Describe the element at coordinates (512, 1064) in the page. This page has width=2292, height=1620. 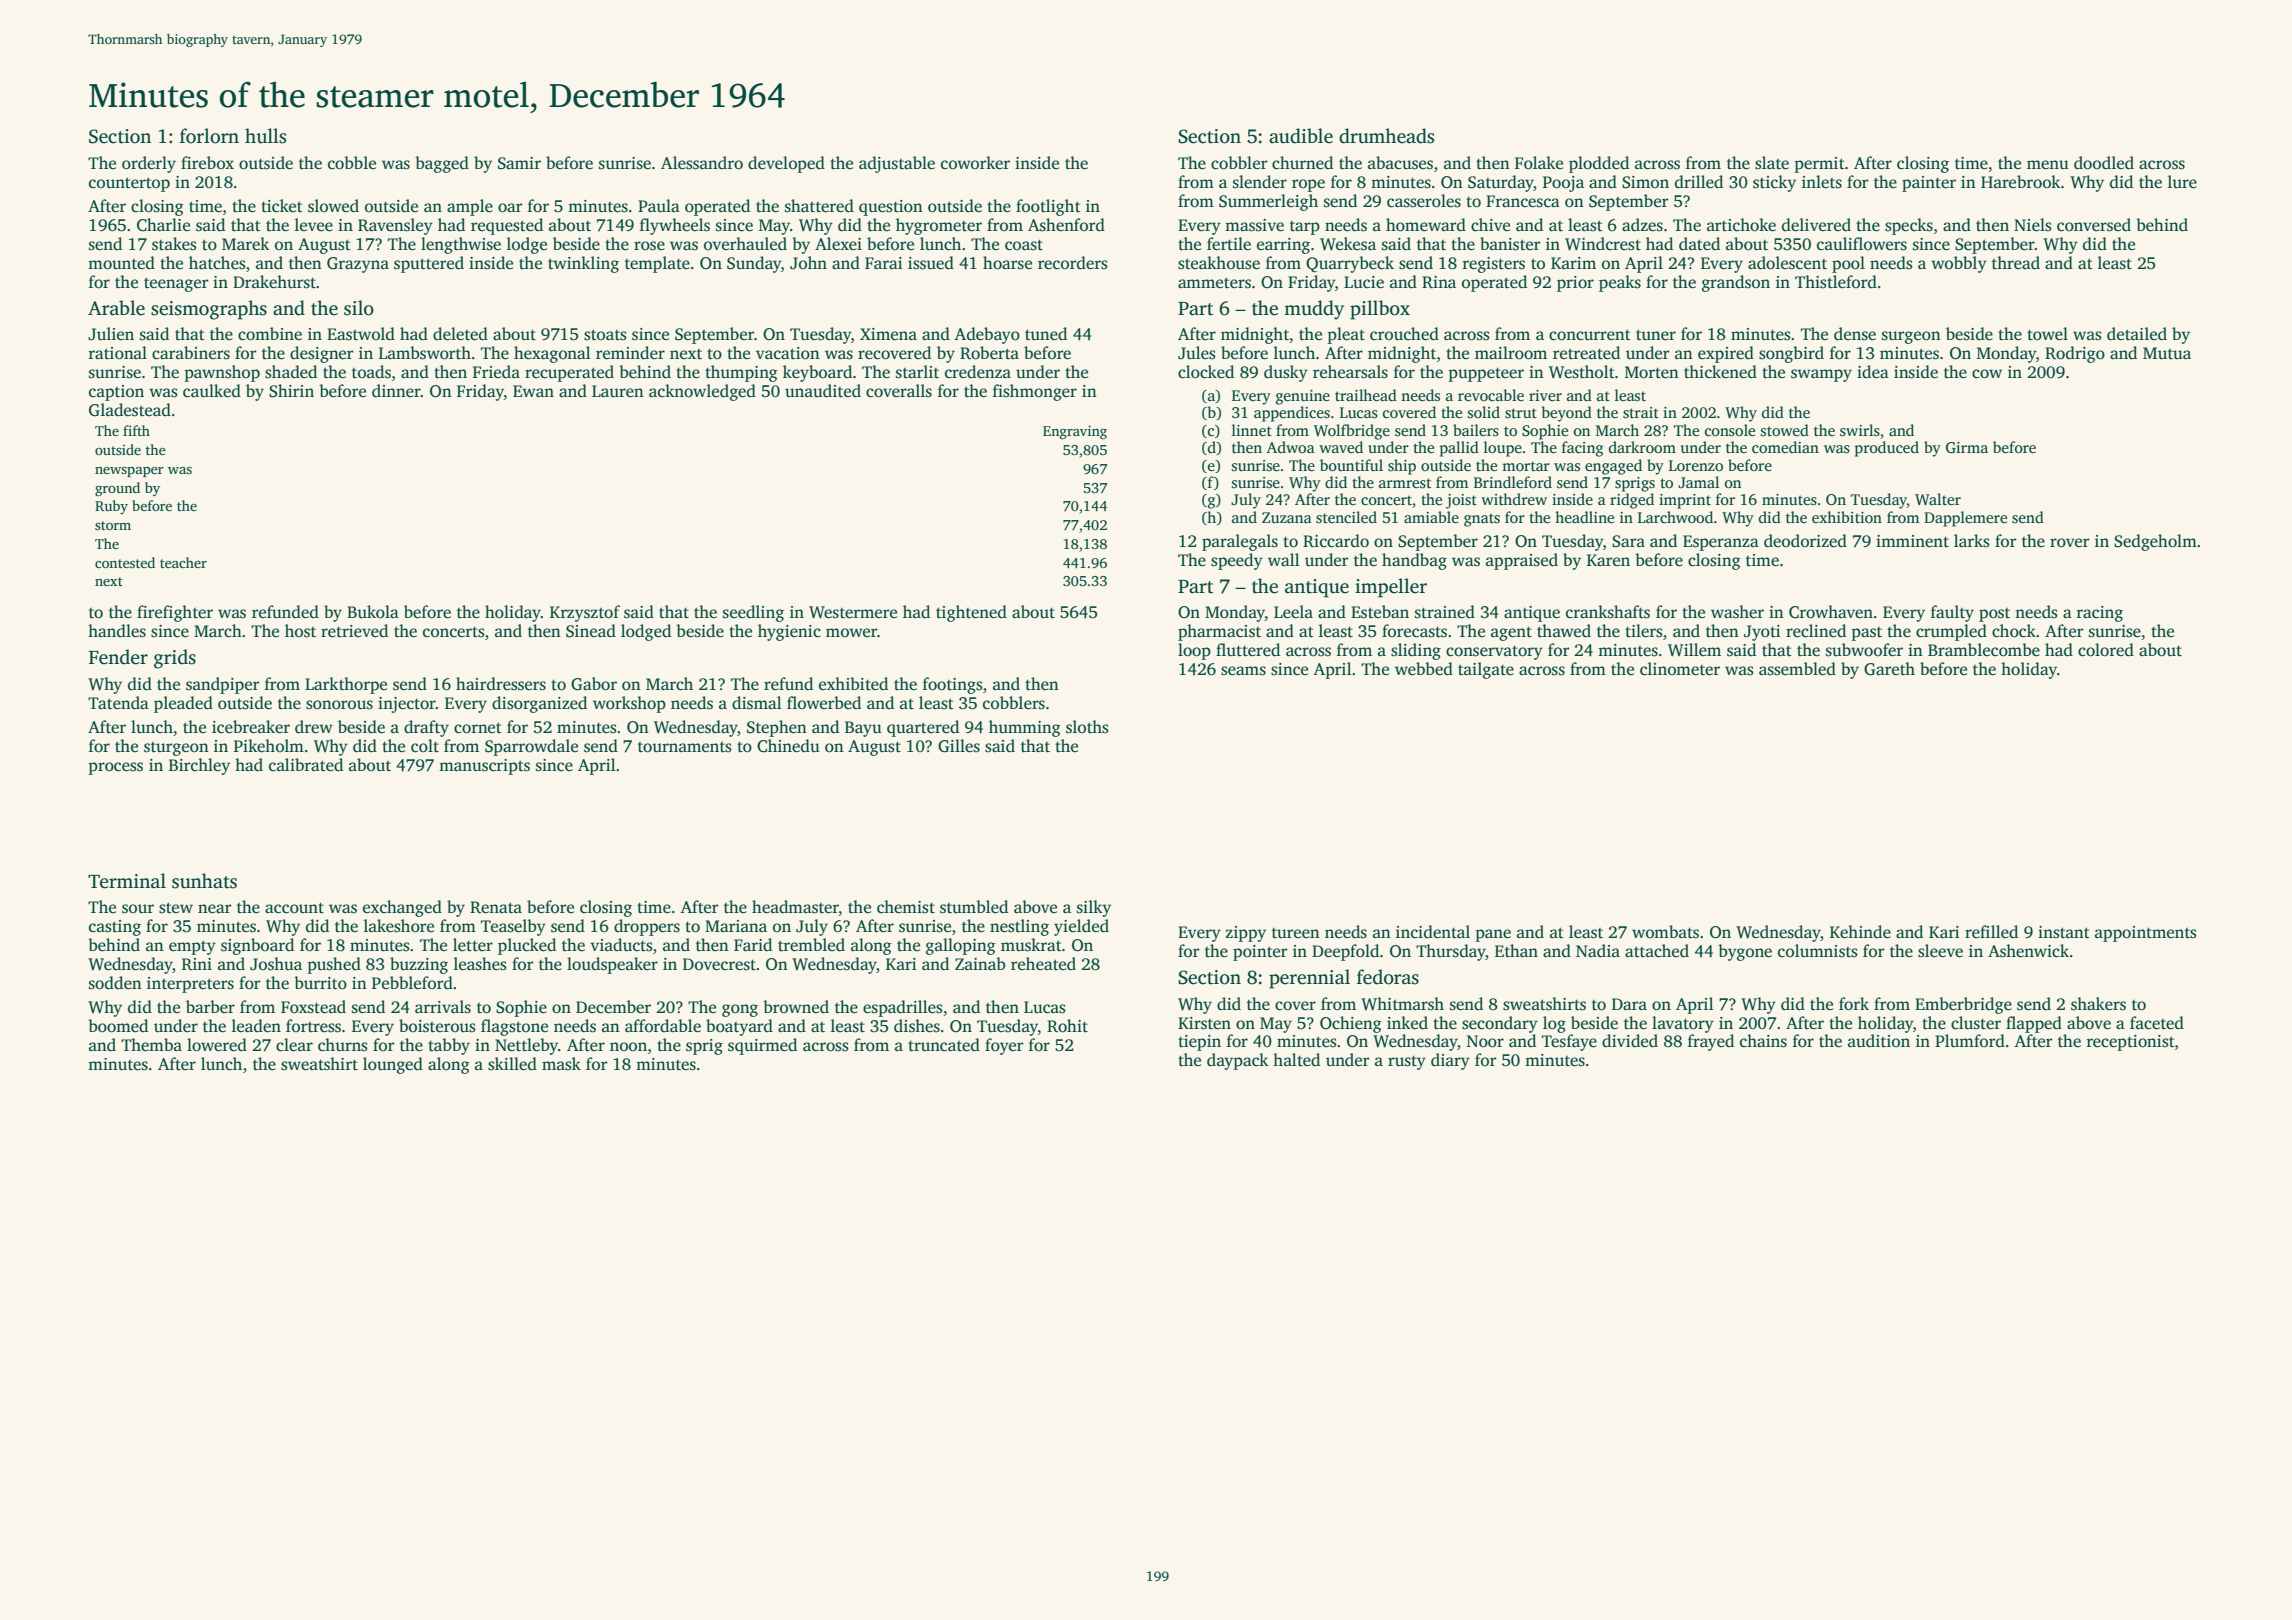
I see `skilled` at that location.
